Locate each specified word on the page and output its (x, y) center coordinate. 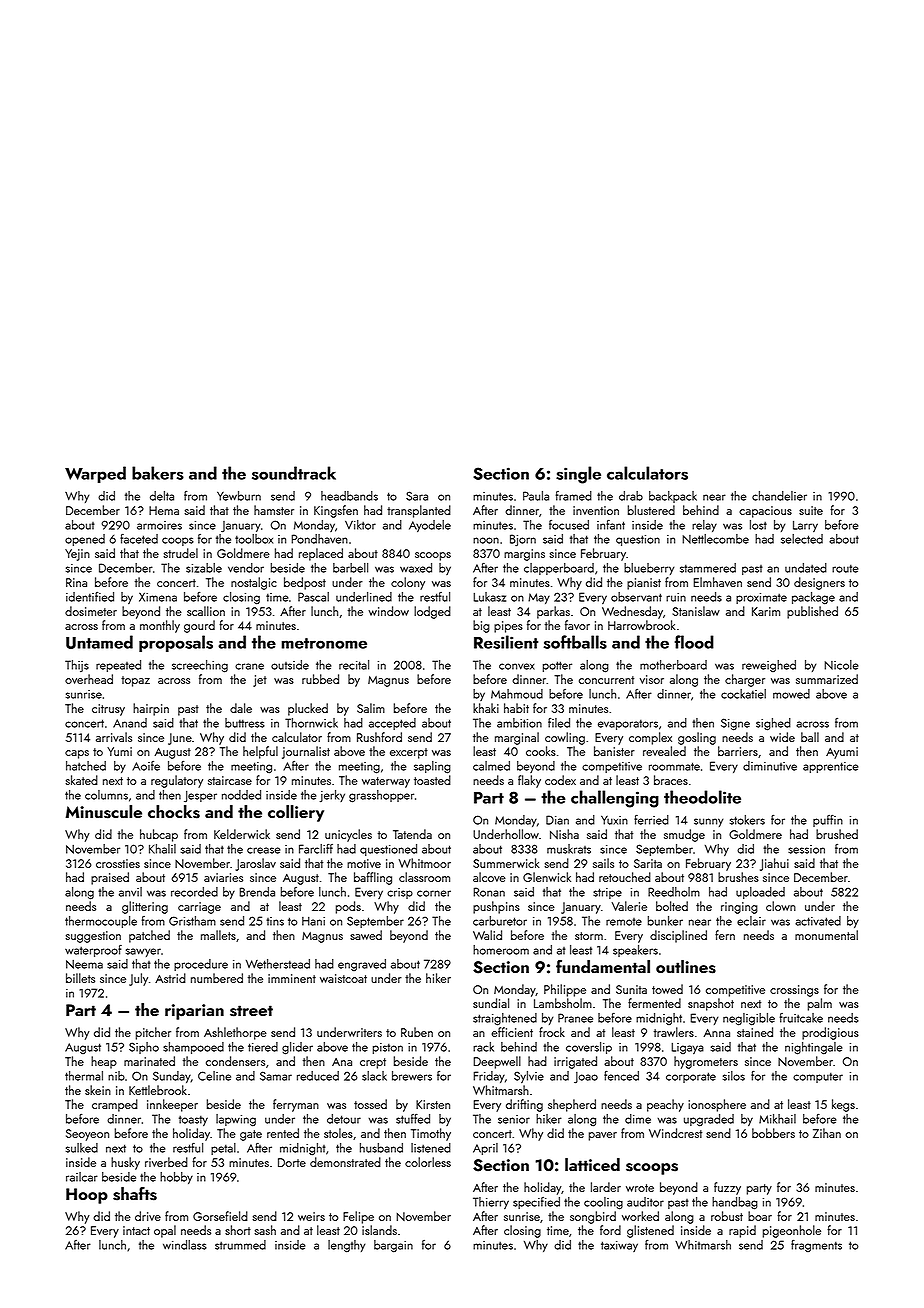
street (251, 1011)
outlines (686, 967)
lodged (432, 612)
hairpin (151, 709)
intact (136, 1230)
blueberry (649, 569)
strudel (180, 553)
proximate (761, 598)
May (539, 598)
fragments (816, 1246)
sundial (491, 1003)
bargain (393, 1246)
